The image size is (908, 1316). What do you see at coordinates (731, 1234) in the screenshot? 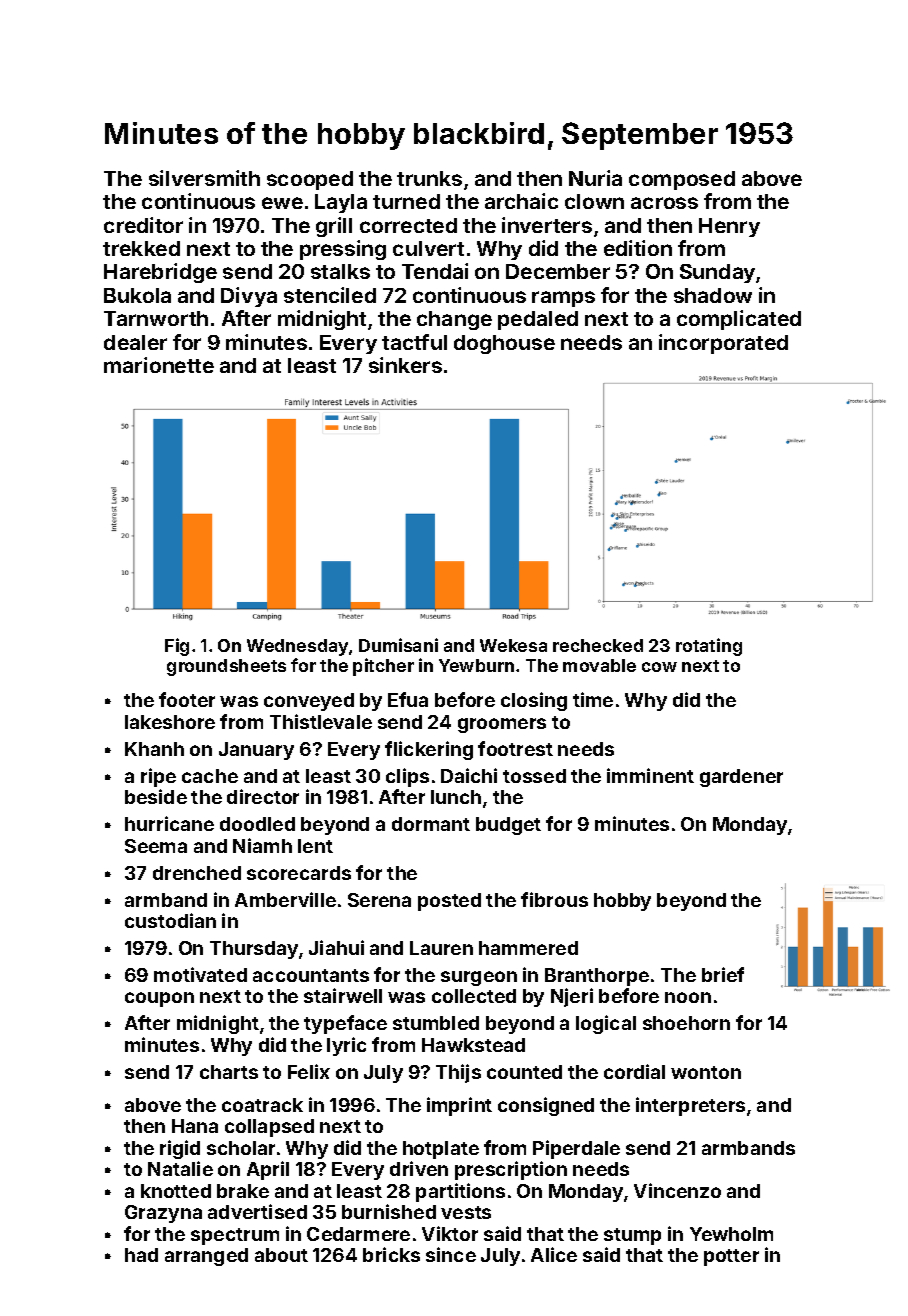
I see `Yewholm` at bounding box center [731, 1234].
